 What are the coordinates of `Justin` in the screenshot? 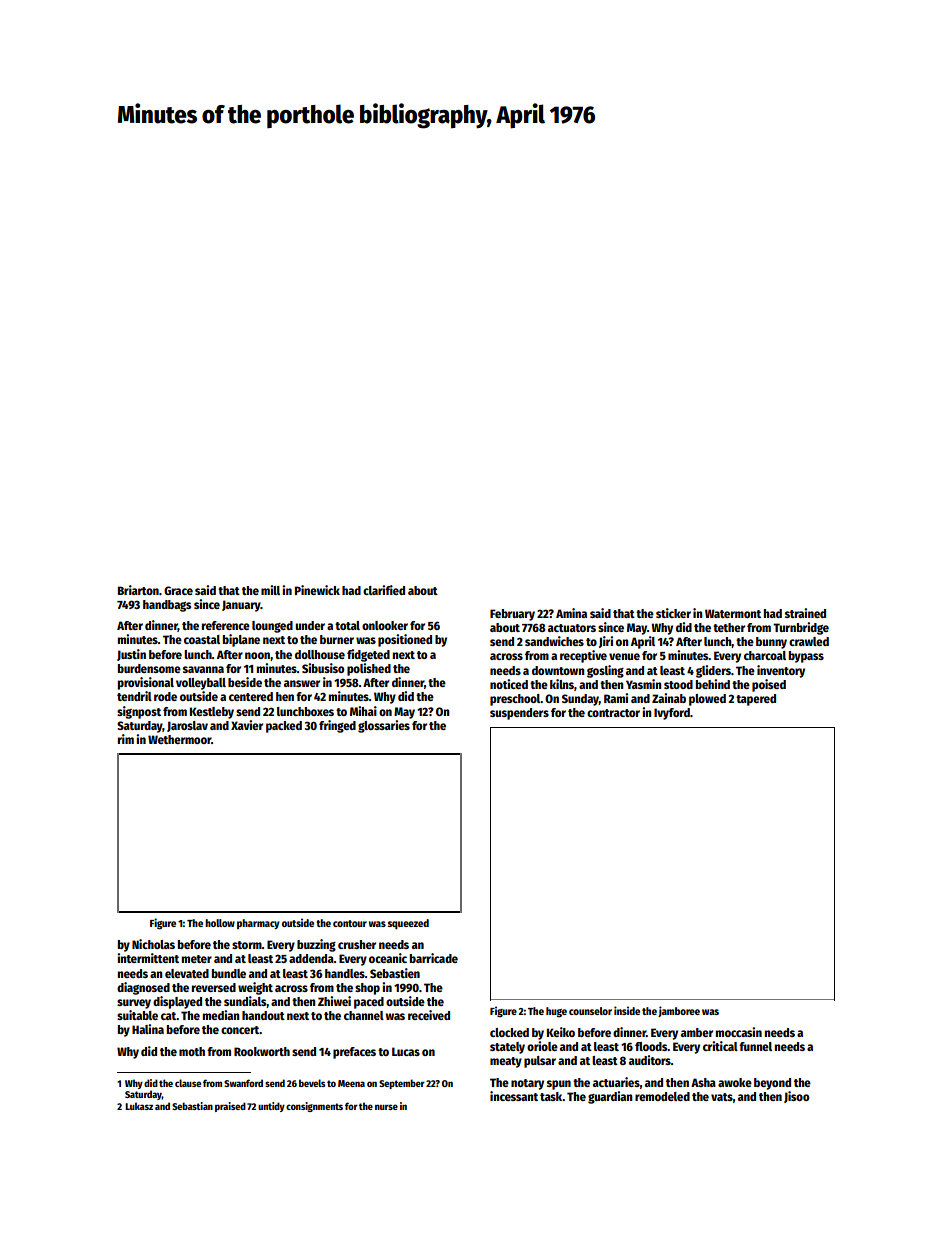 It's located at (131, 655).
